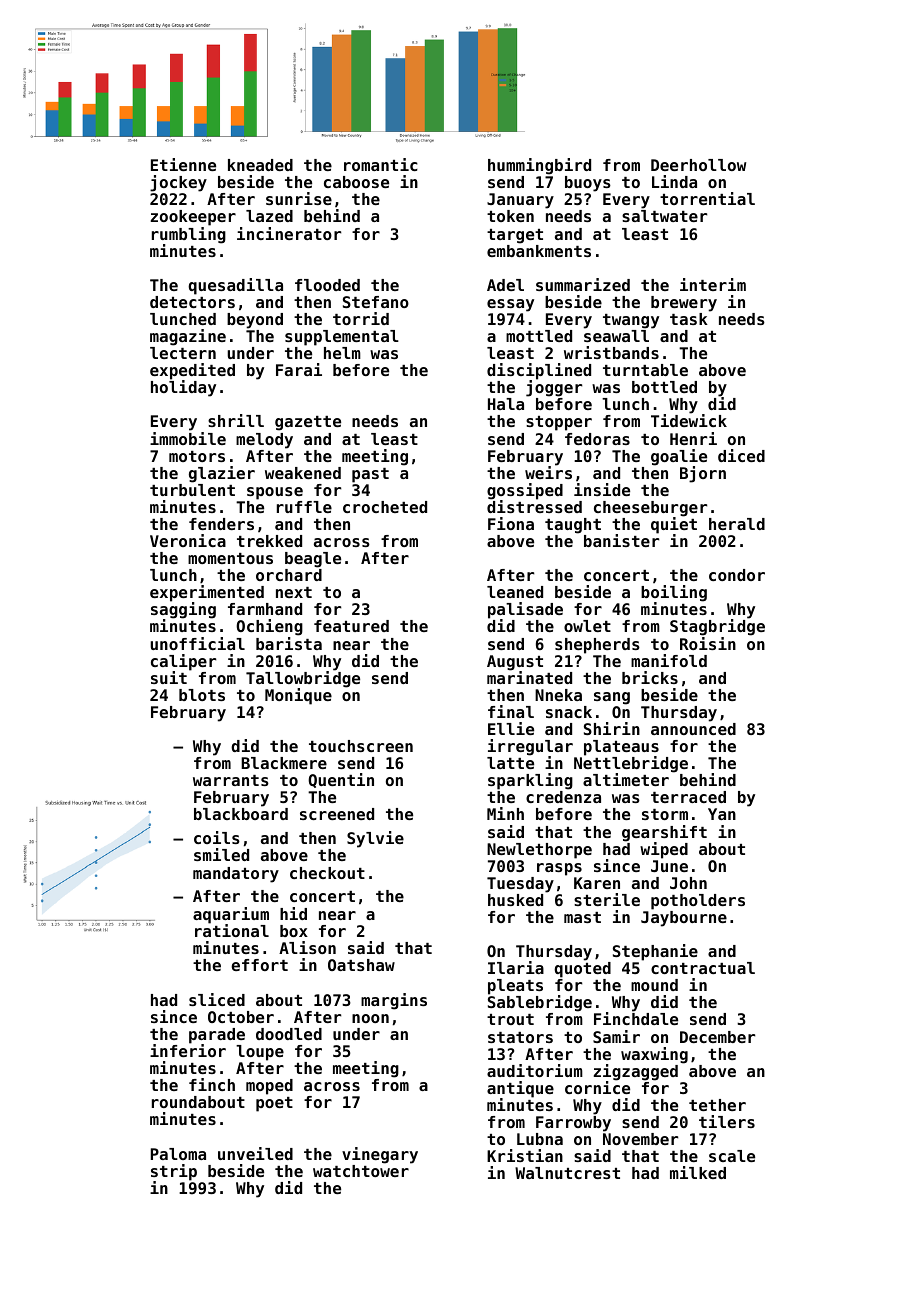 The width and height of the screenshot is (924, 1311). Describe the element at coordinates (621, 748) in the screenshot. I see `plateaus` at that location.
